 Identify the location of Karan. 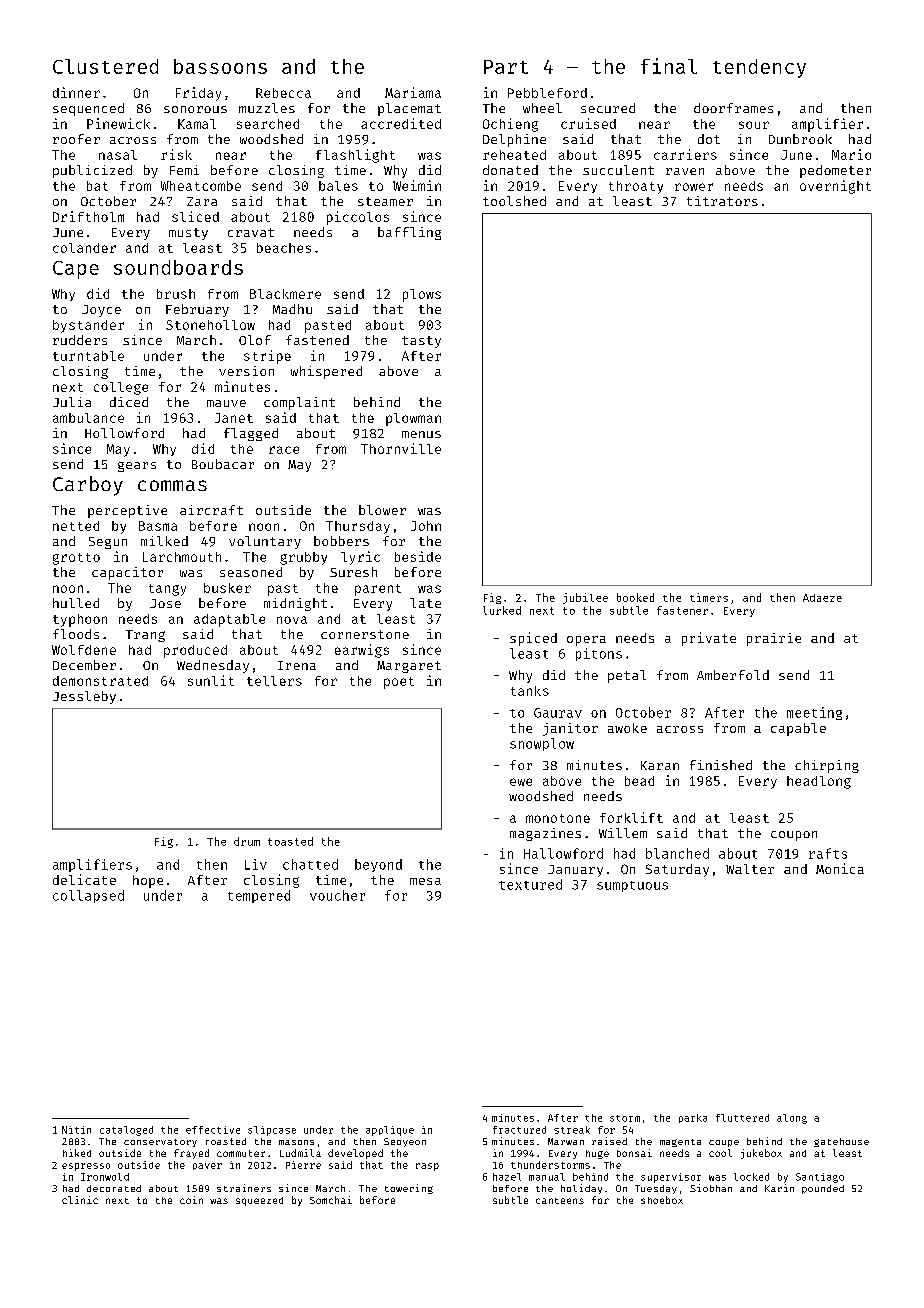
(660, 765).
